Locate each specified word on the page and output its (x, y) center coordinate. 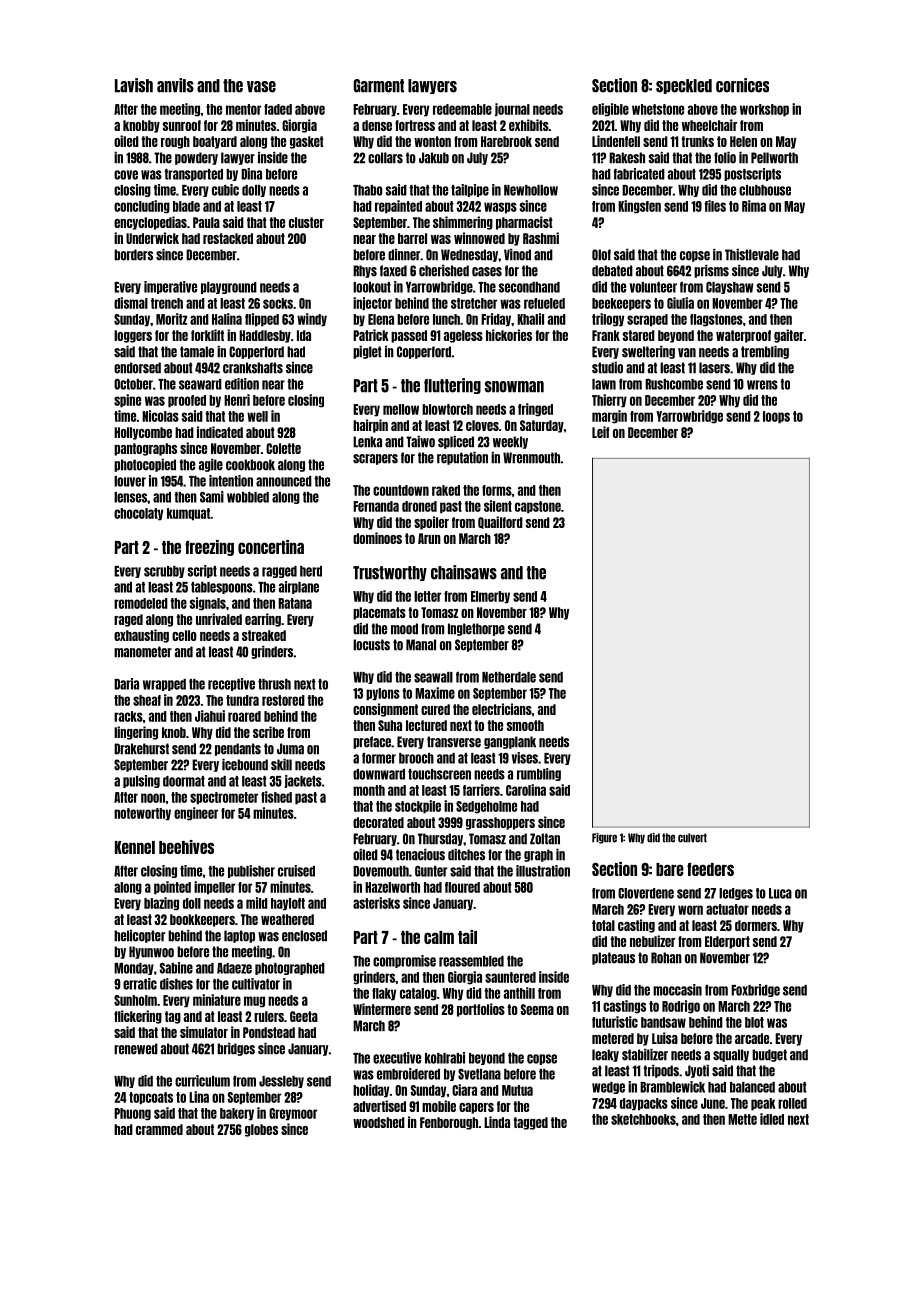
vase (261, 87)
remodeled (141, 603)
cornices (742, 85)
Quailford (500, 522)
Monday (134, 969)
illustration (543, 871)
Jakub (434, 158)
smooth (525, 725)
